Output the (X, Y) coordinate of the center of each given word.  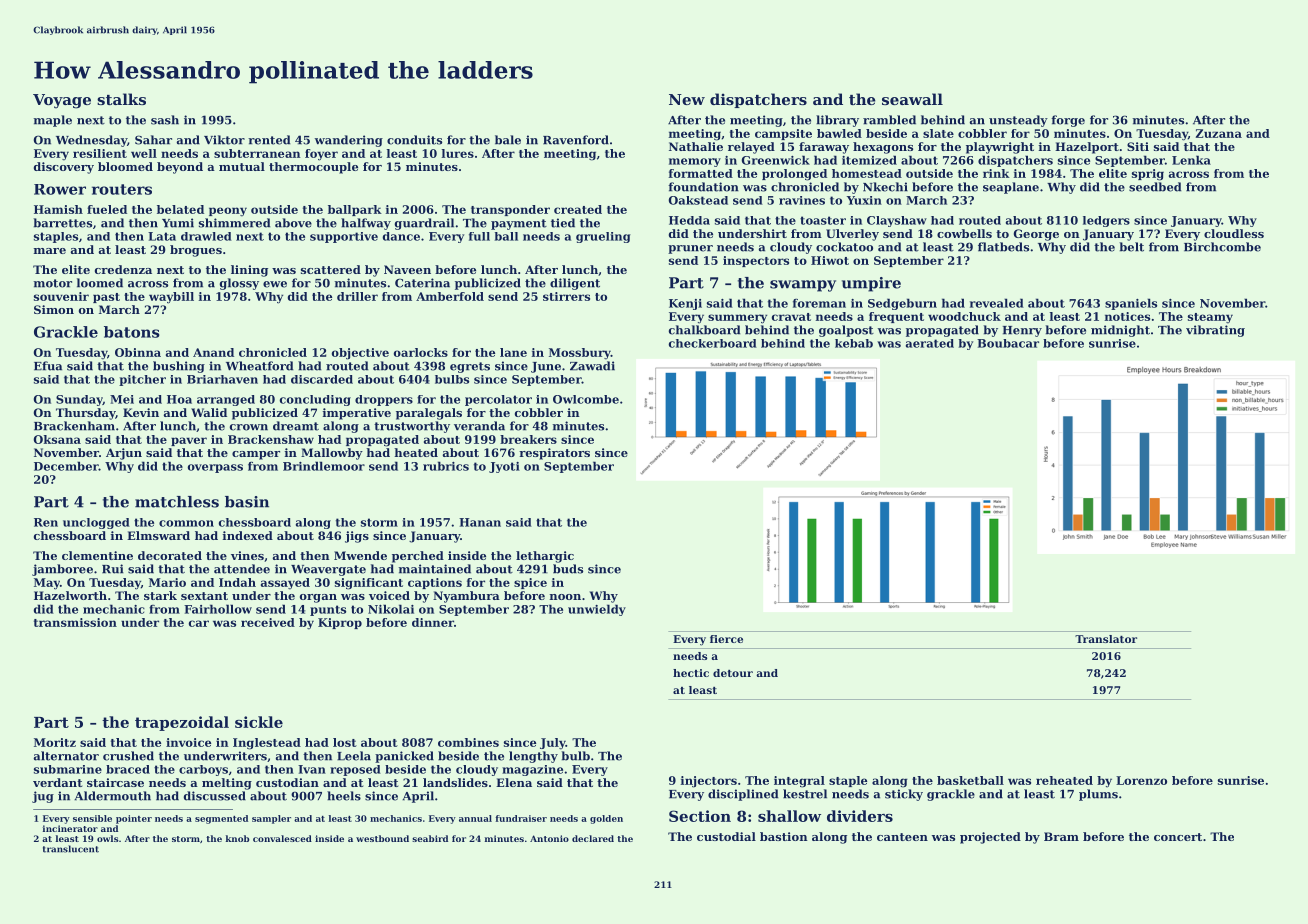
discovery (64, 168)
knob (237, 838)
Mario (167, 582)
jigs (357, 537)
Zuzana (1219, 133)
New (687, 99)
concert (1178, 837)
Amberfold (450, 296)
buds (568, 569)
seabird (430, 838)
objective (360, 354)
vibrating (1215, 331)
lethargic (545, 557)
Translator (1106, 639)
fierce (726, 639)
